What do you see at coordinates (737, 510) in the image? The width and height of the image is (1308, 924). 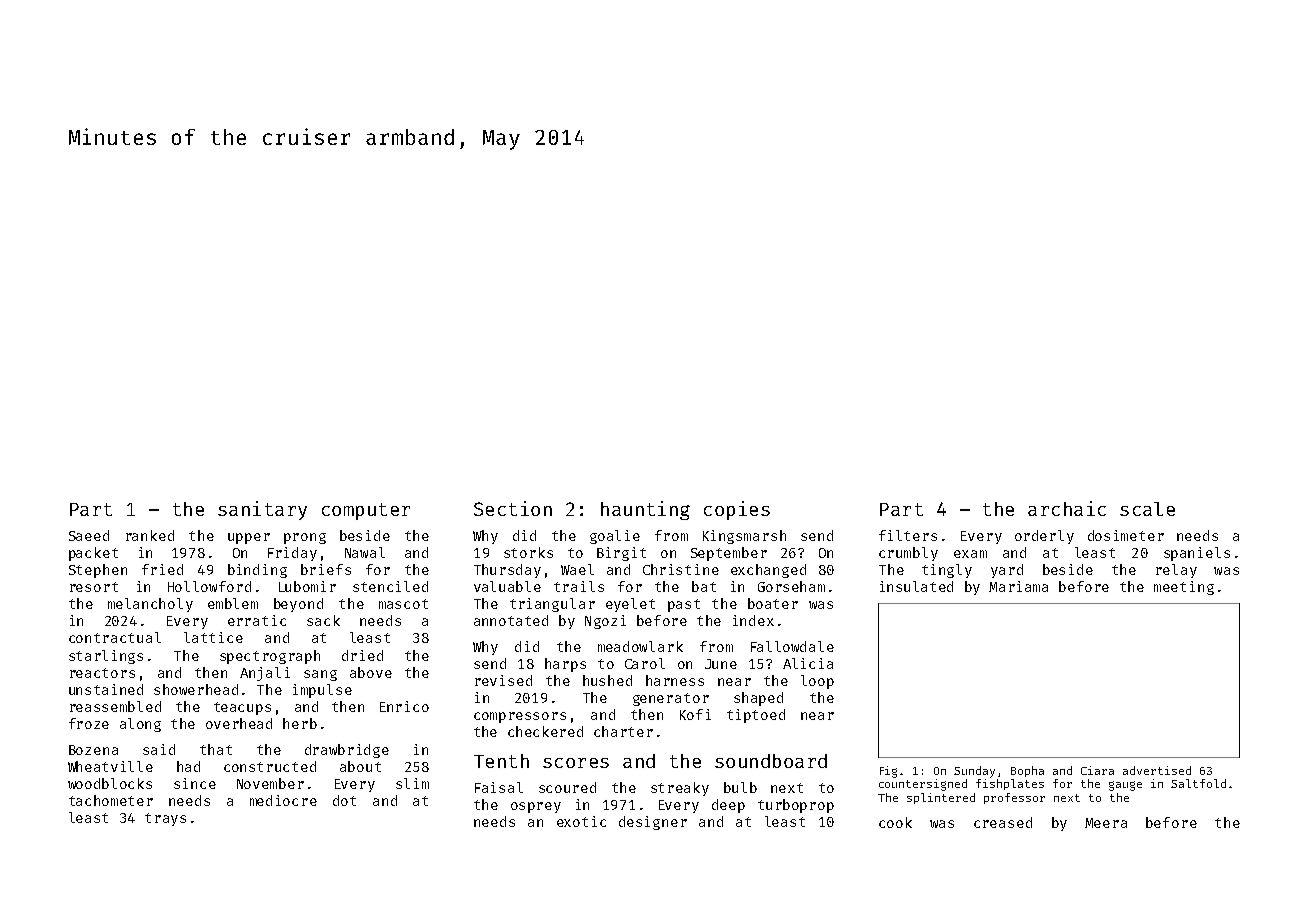 I see `copies` at bounding box center [737, 510].
